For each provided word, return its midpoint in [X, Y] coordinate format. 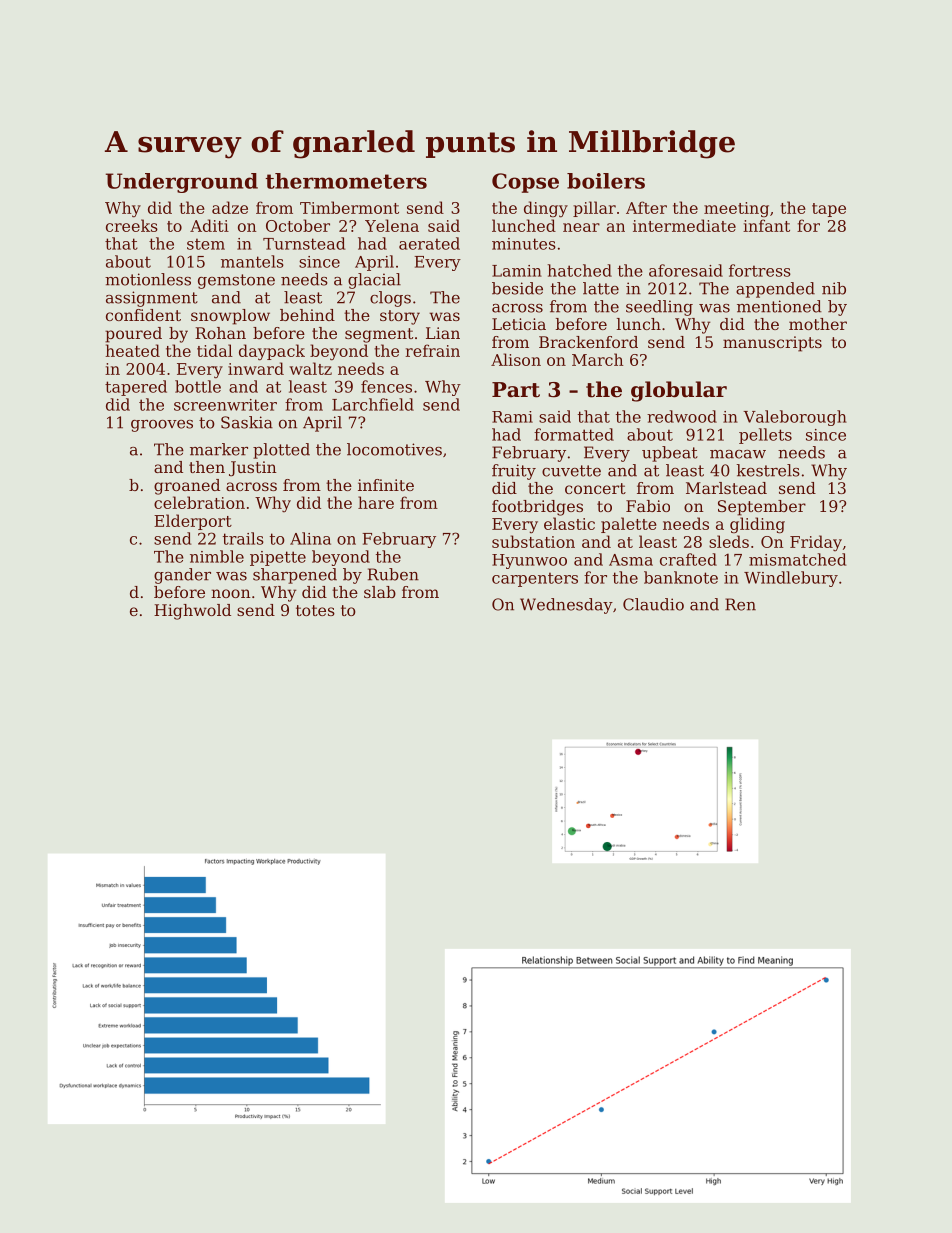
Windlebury [791, 579]
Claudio [653, 604]
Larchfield [373, 404]
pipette [278, 558]
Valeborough [795, 418]
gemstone [236, 281]
